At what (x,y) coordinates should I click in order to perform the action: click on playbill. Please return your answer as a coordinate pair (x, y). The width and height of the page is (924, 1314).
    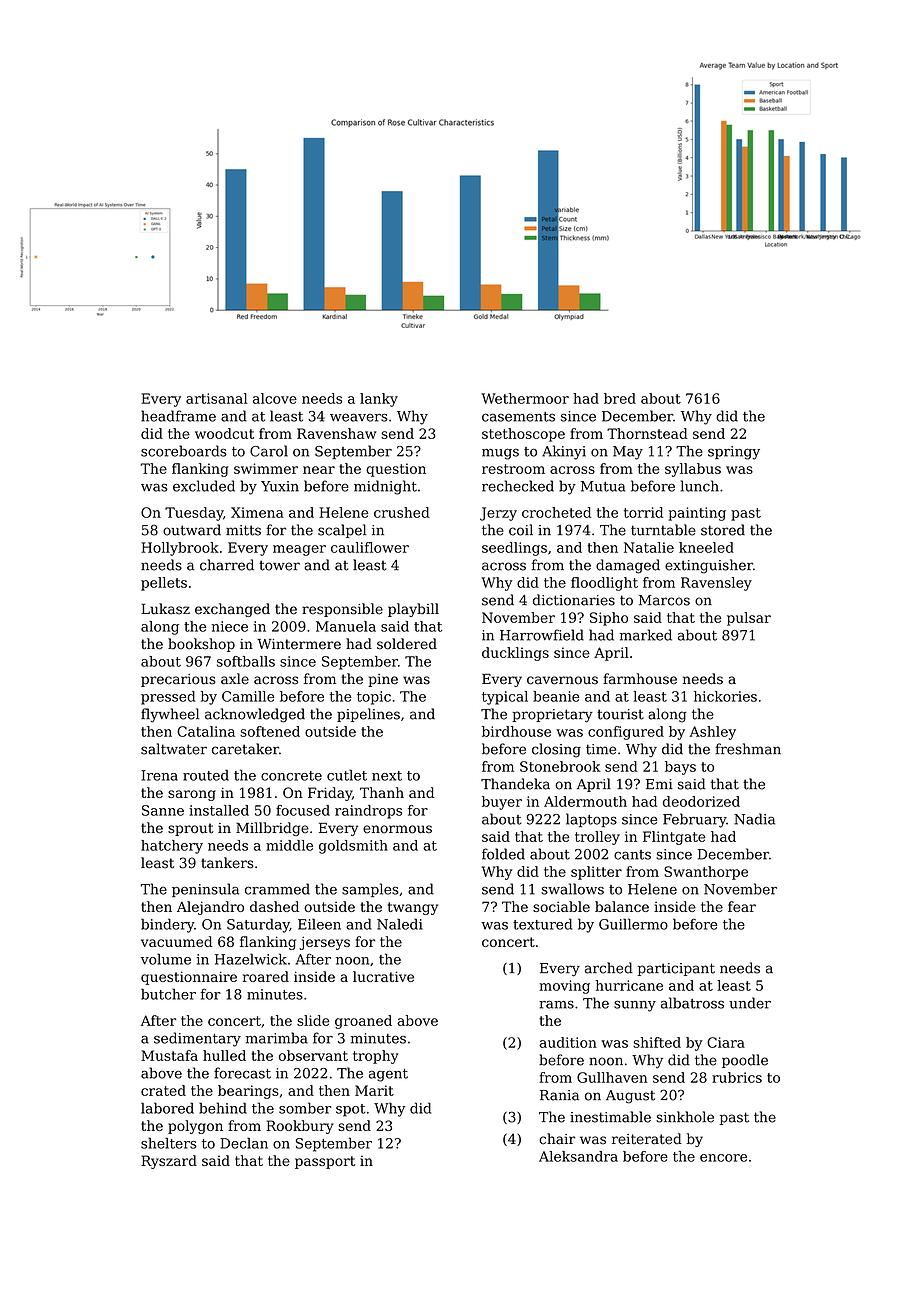
    Looking at the image, I should click on (413, 610).
